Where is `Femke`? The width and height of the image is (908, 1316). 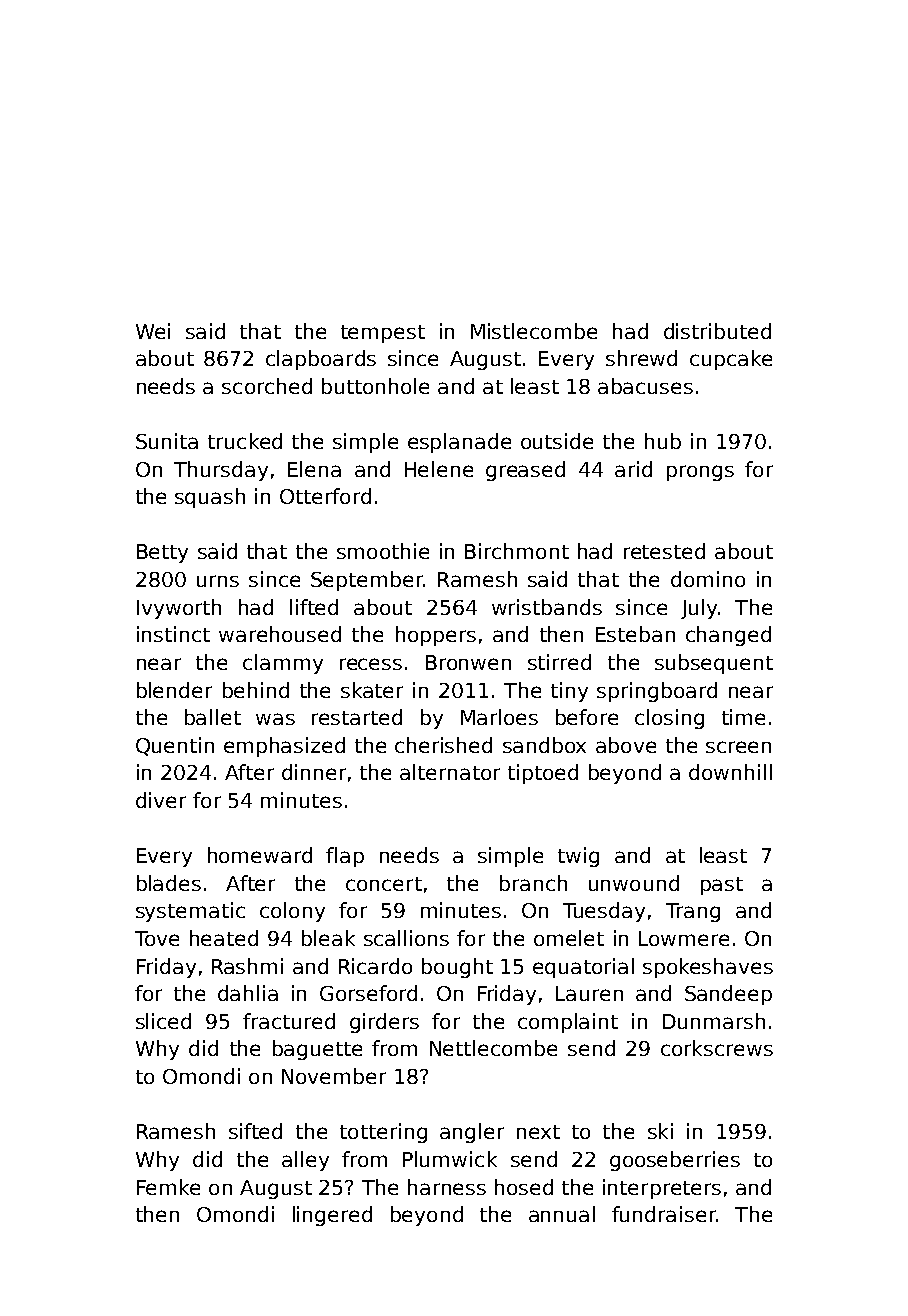
Femke is located at coordinates (168, 1187).
